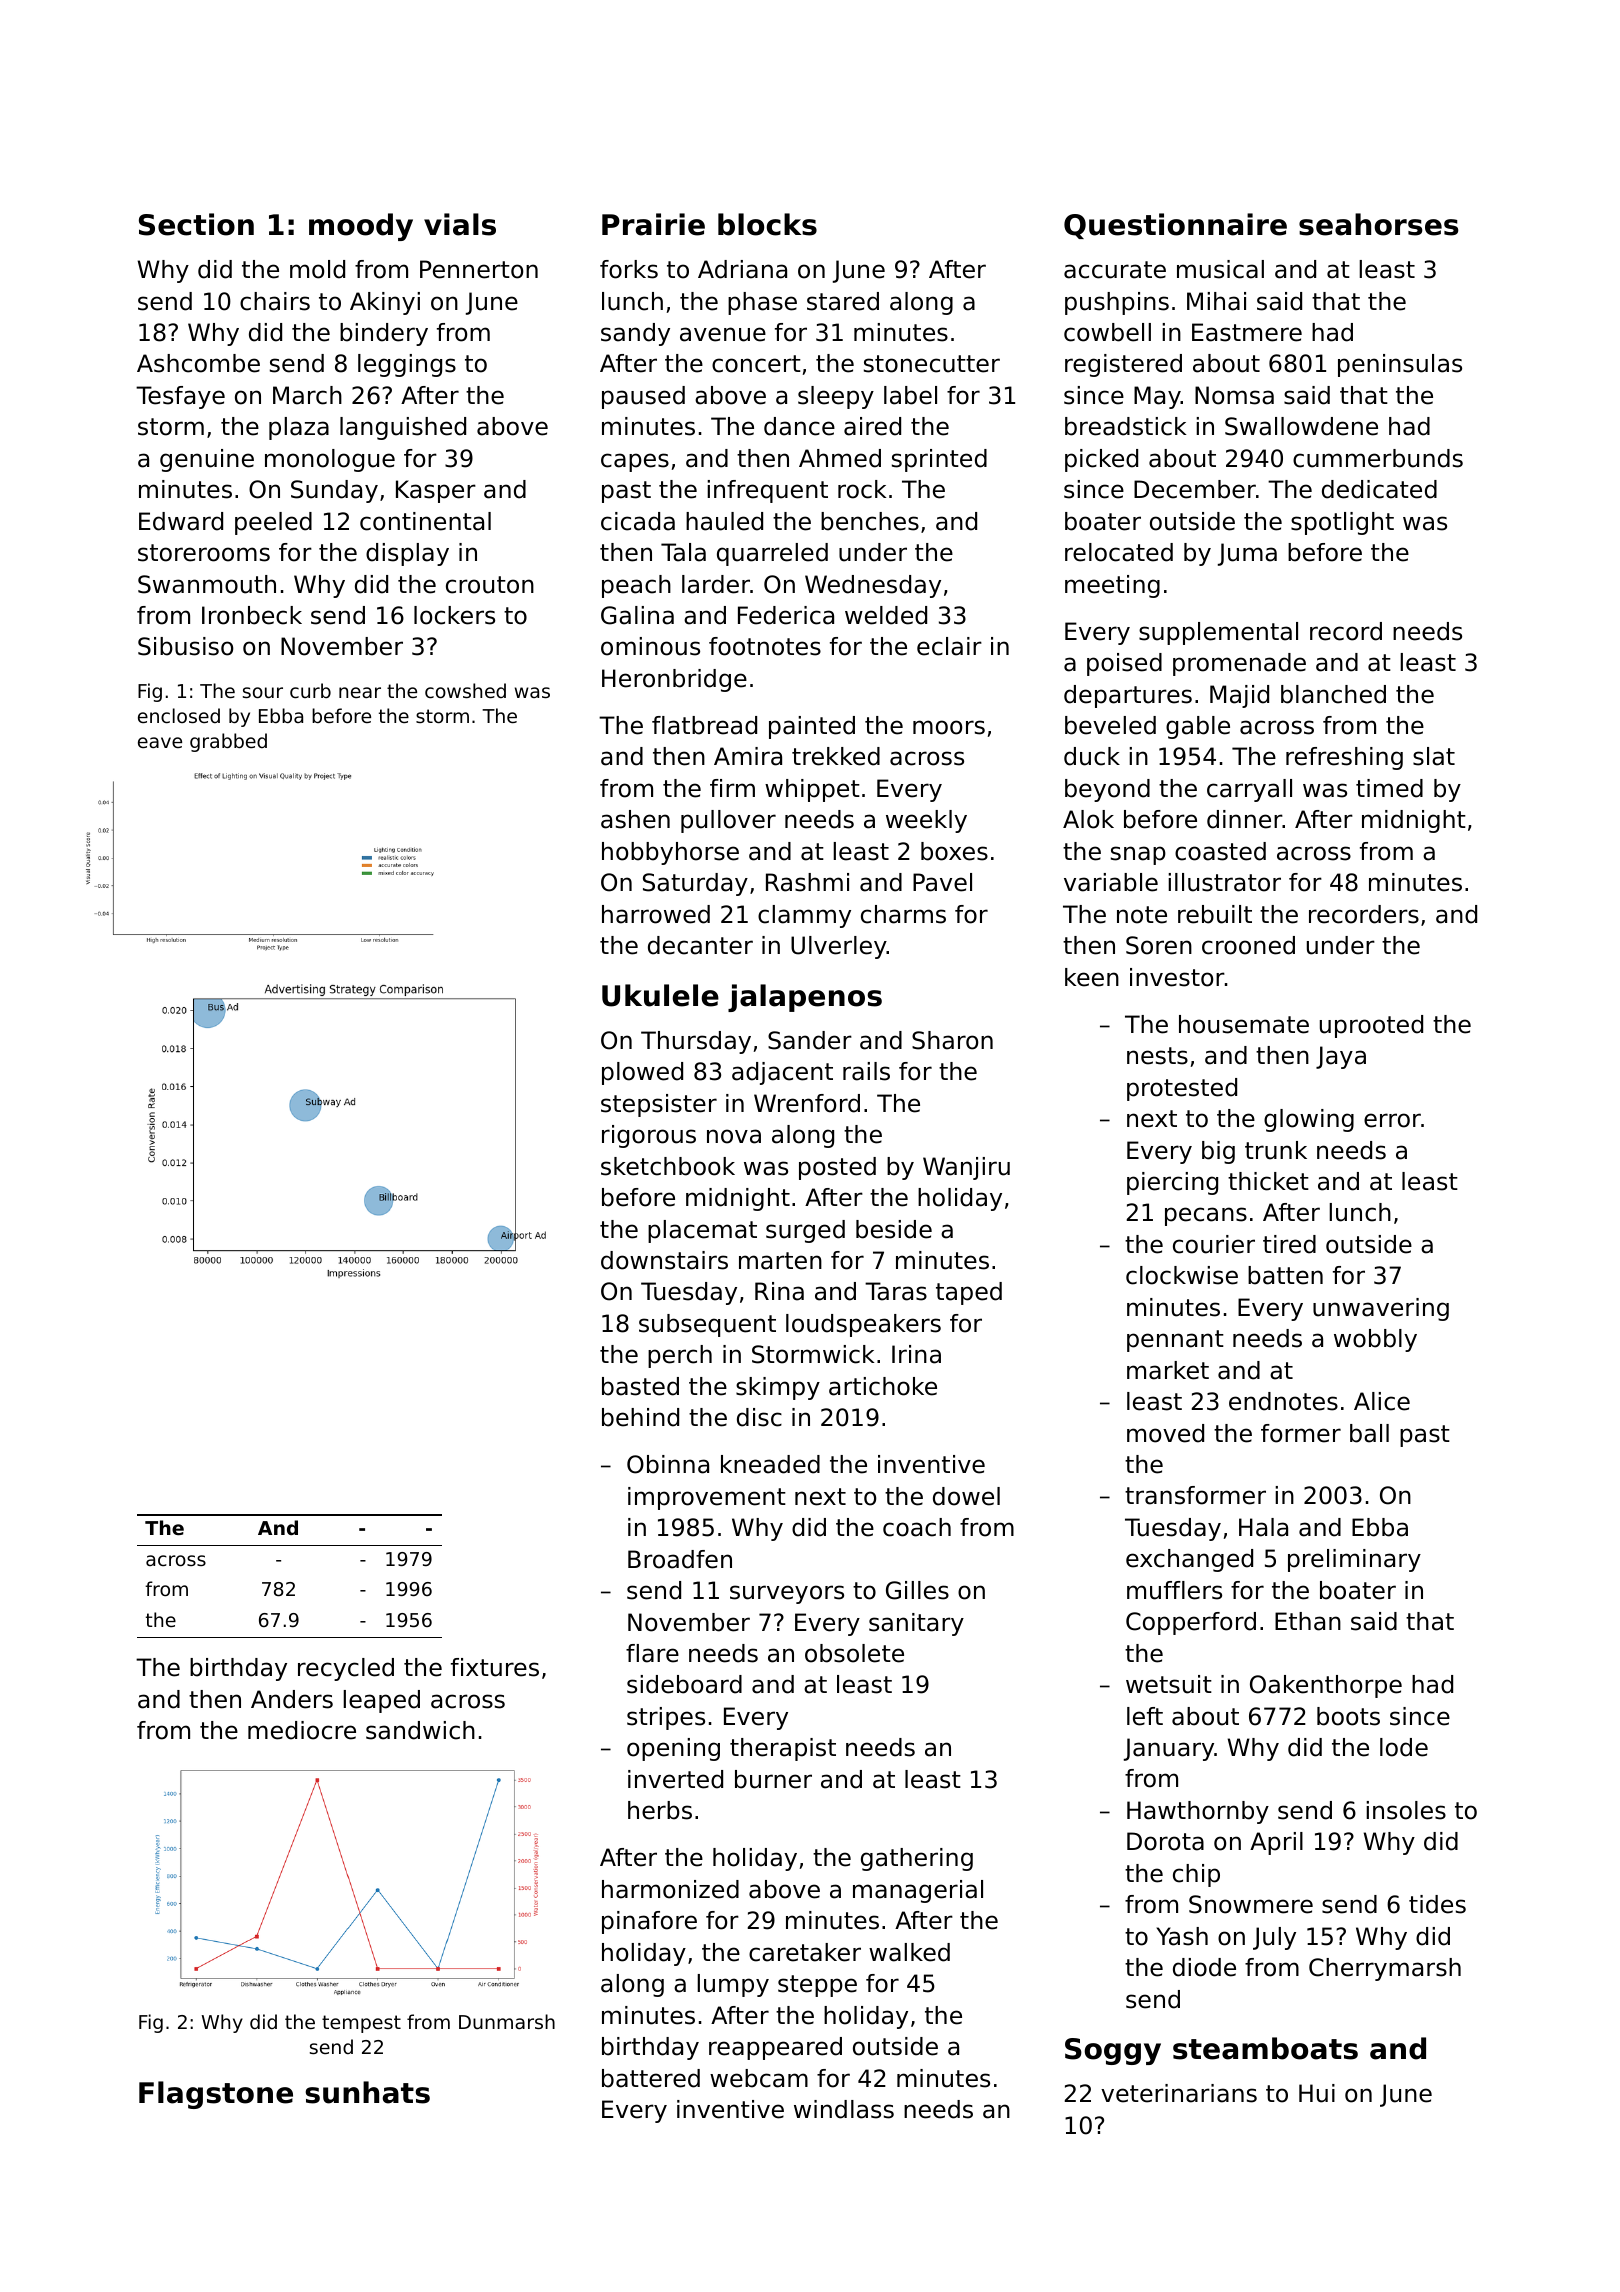 The height and width of the image is (2292, 1620). What do you see at coordinates (1157, 1056) in the image?
I see `nests` at bounding box center [1157, 1056].
